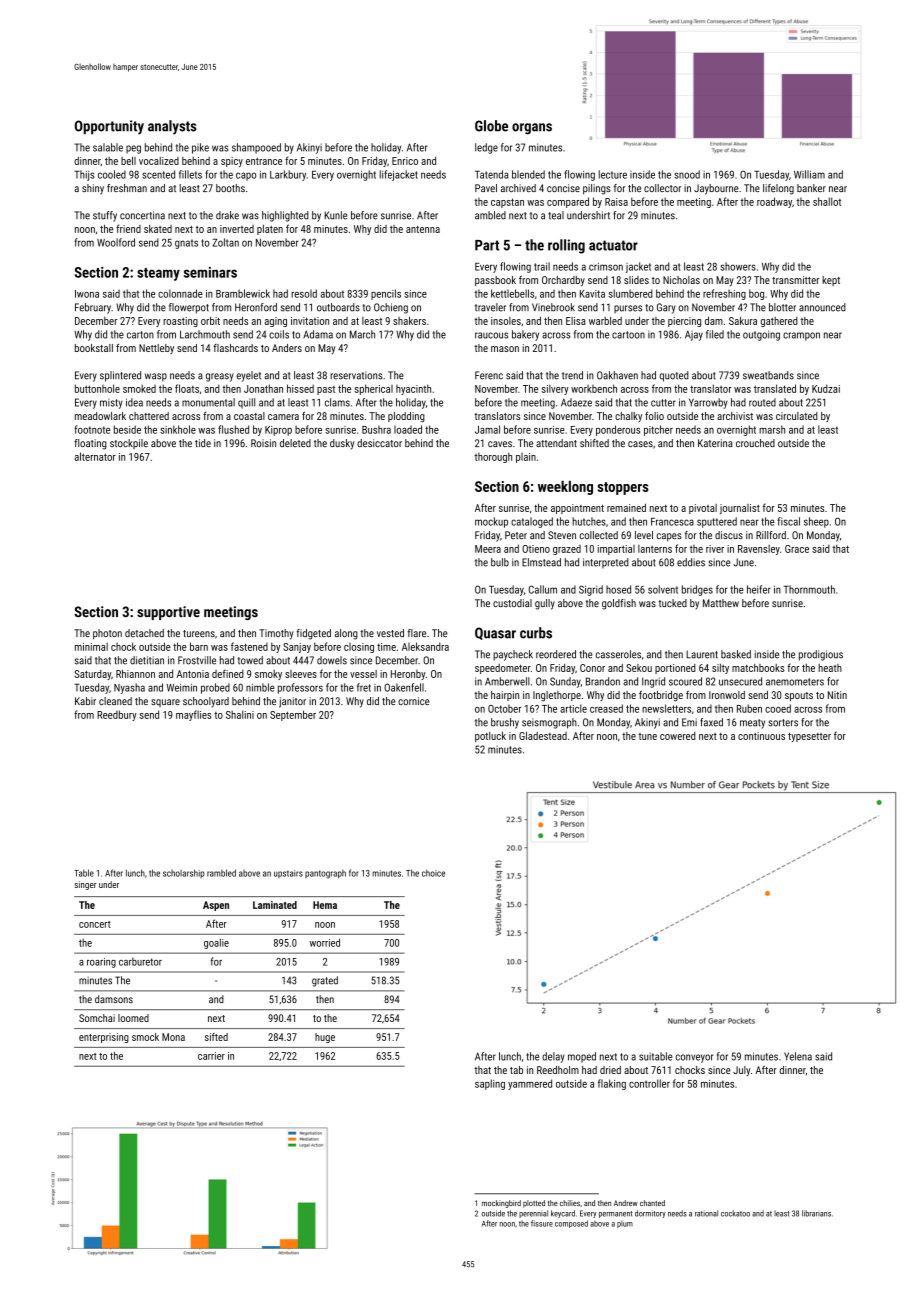  What do you see at coordinates (694, 1058) in the image?
I see `conveyor` at bounding box center [694, 1058].
